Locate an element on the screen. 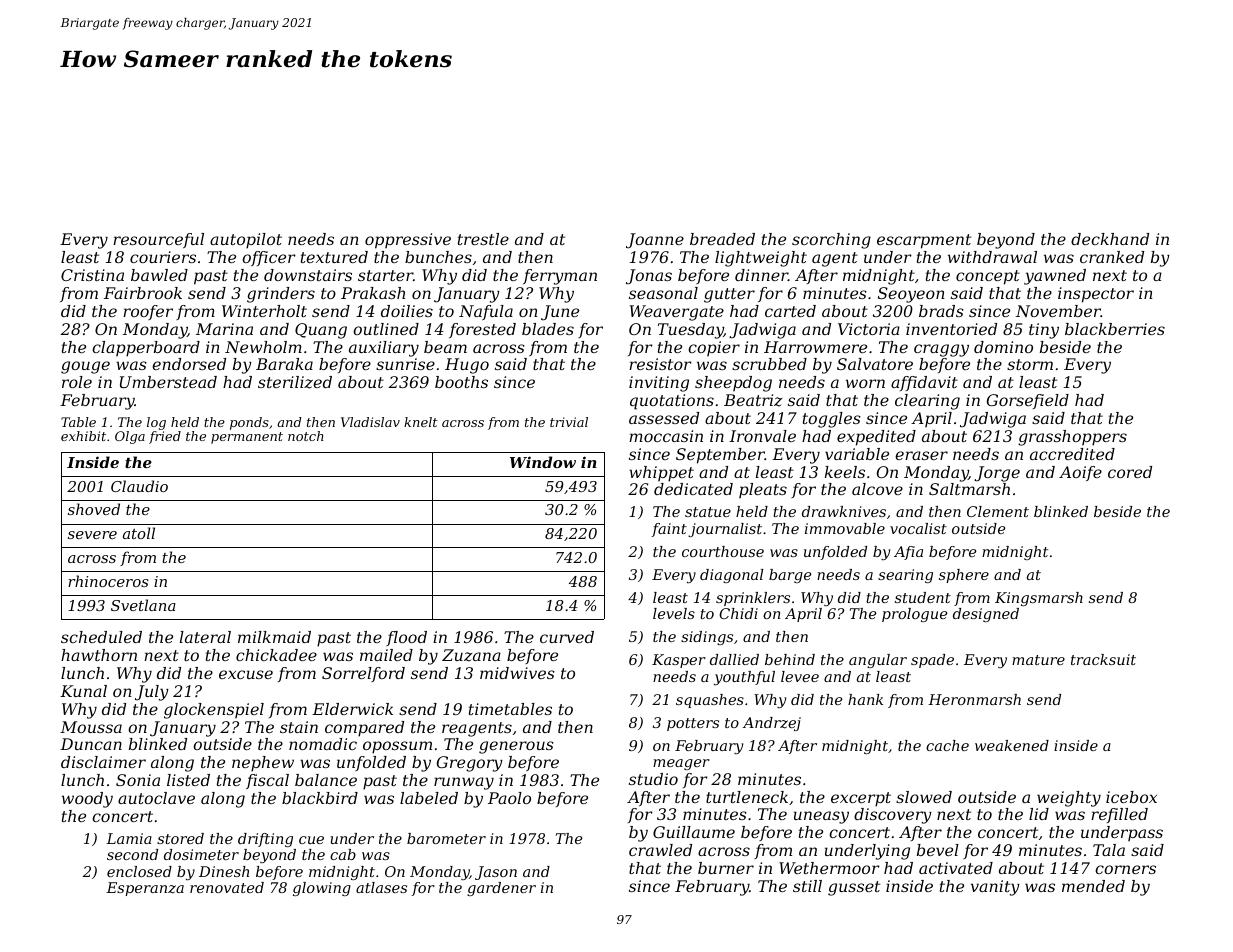 The width and height of the screenshot is (1233, 952). deckhand is located at coordinates (1110, 239).
